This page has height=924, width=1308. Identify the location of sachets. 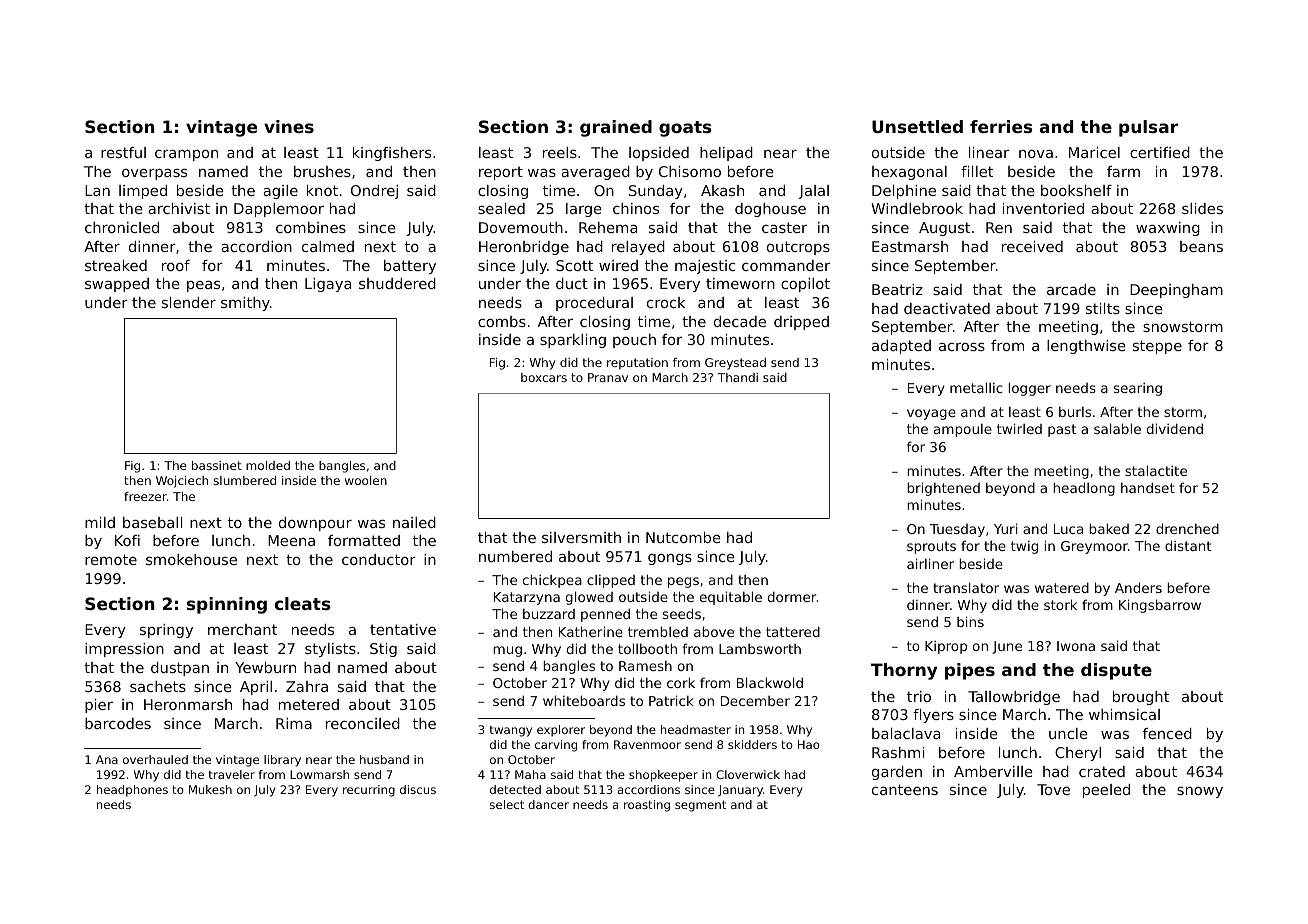
(158, 686).
